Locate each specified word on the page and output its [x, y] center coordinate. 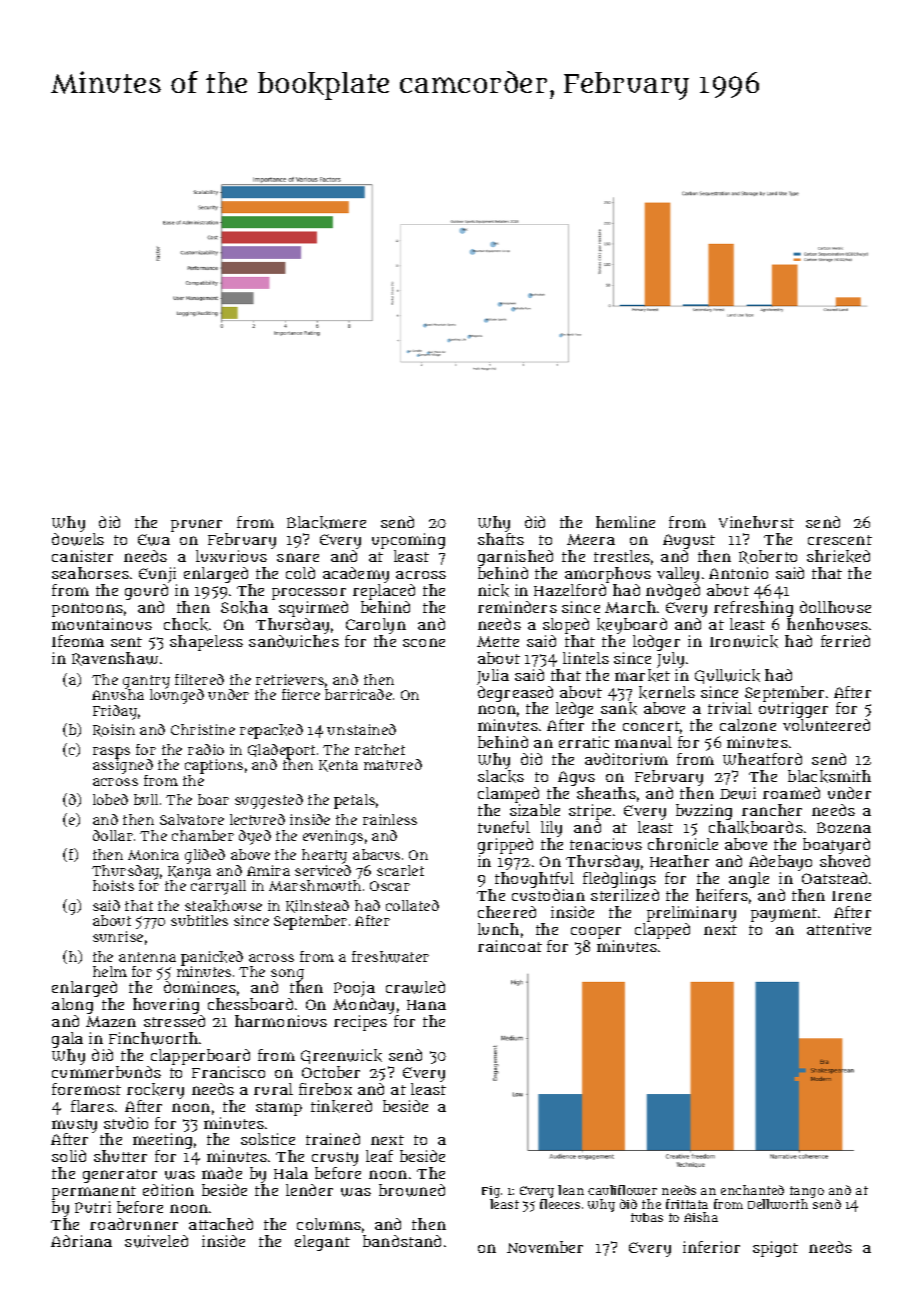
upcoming [408, 541]
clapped [662, 931]
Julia [493, 677]
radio [206, 749]
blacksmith [829, 776]
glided [205, 856]
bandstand [402, 1241]
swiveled [156, 1241]
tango [807, 1192]
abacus [376, 854]
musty [74, 1126]
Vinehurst [756, 522]
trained [333, 1139]
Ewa [154, 540]
